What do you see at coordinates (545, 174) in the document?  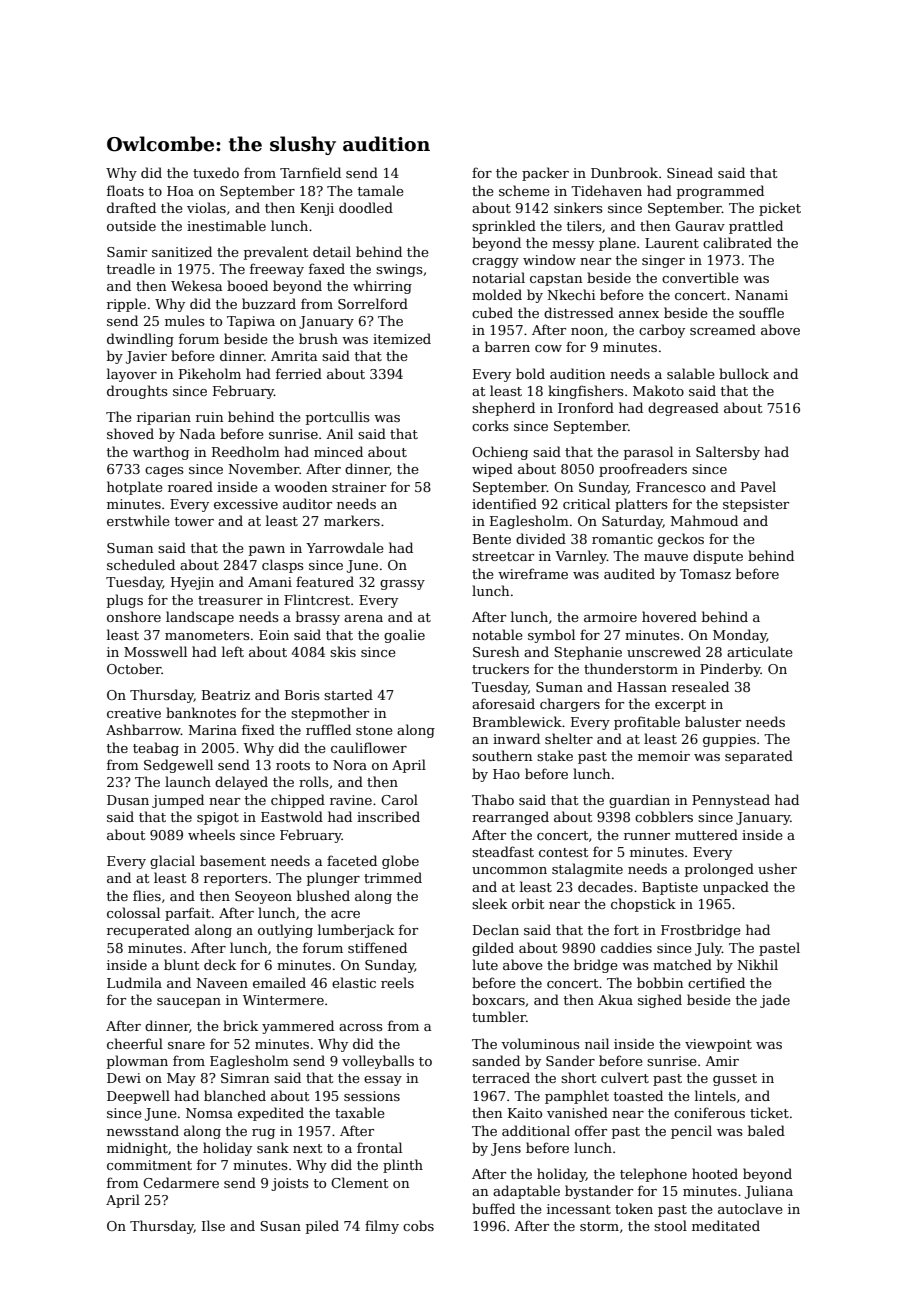 I see `packer` at bounding box center [545, 174].
